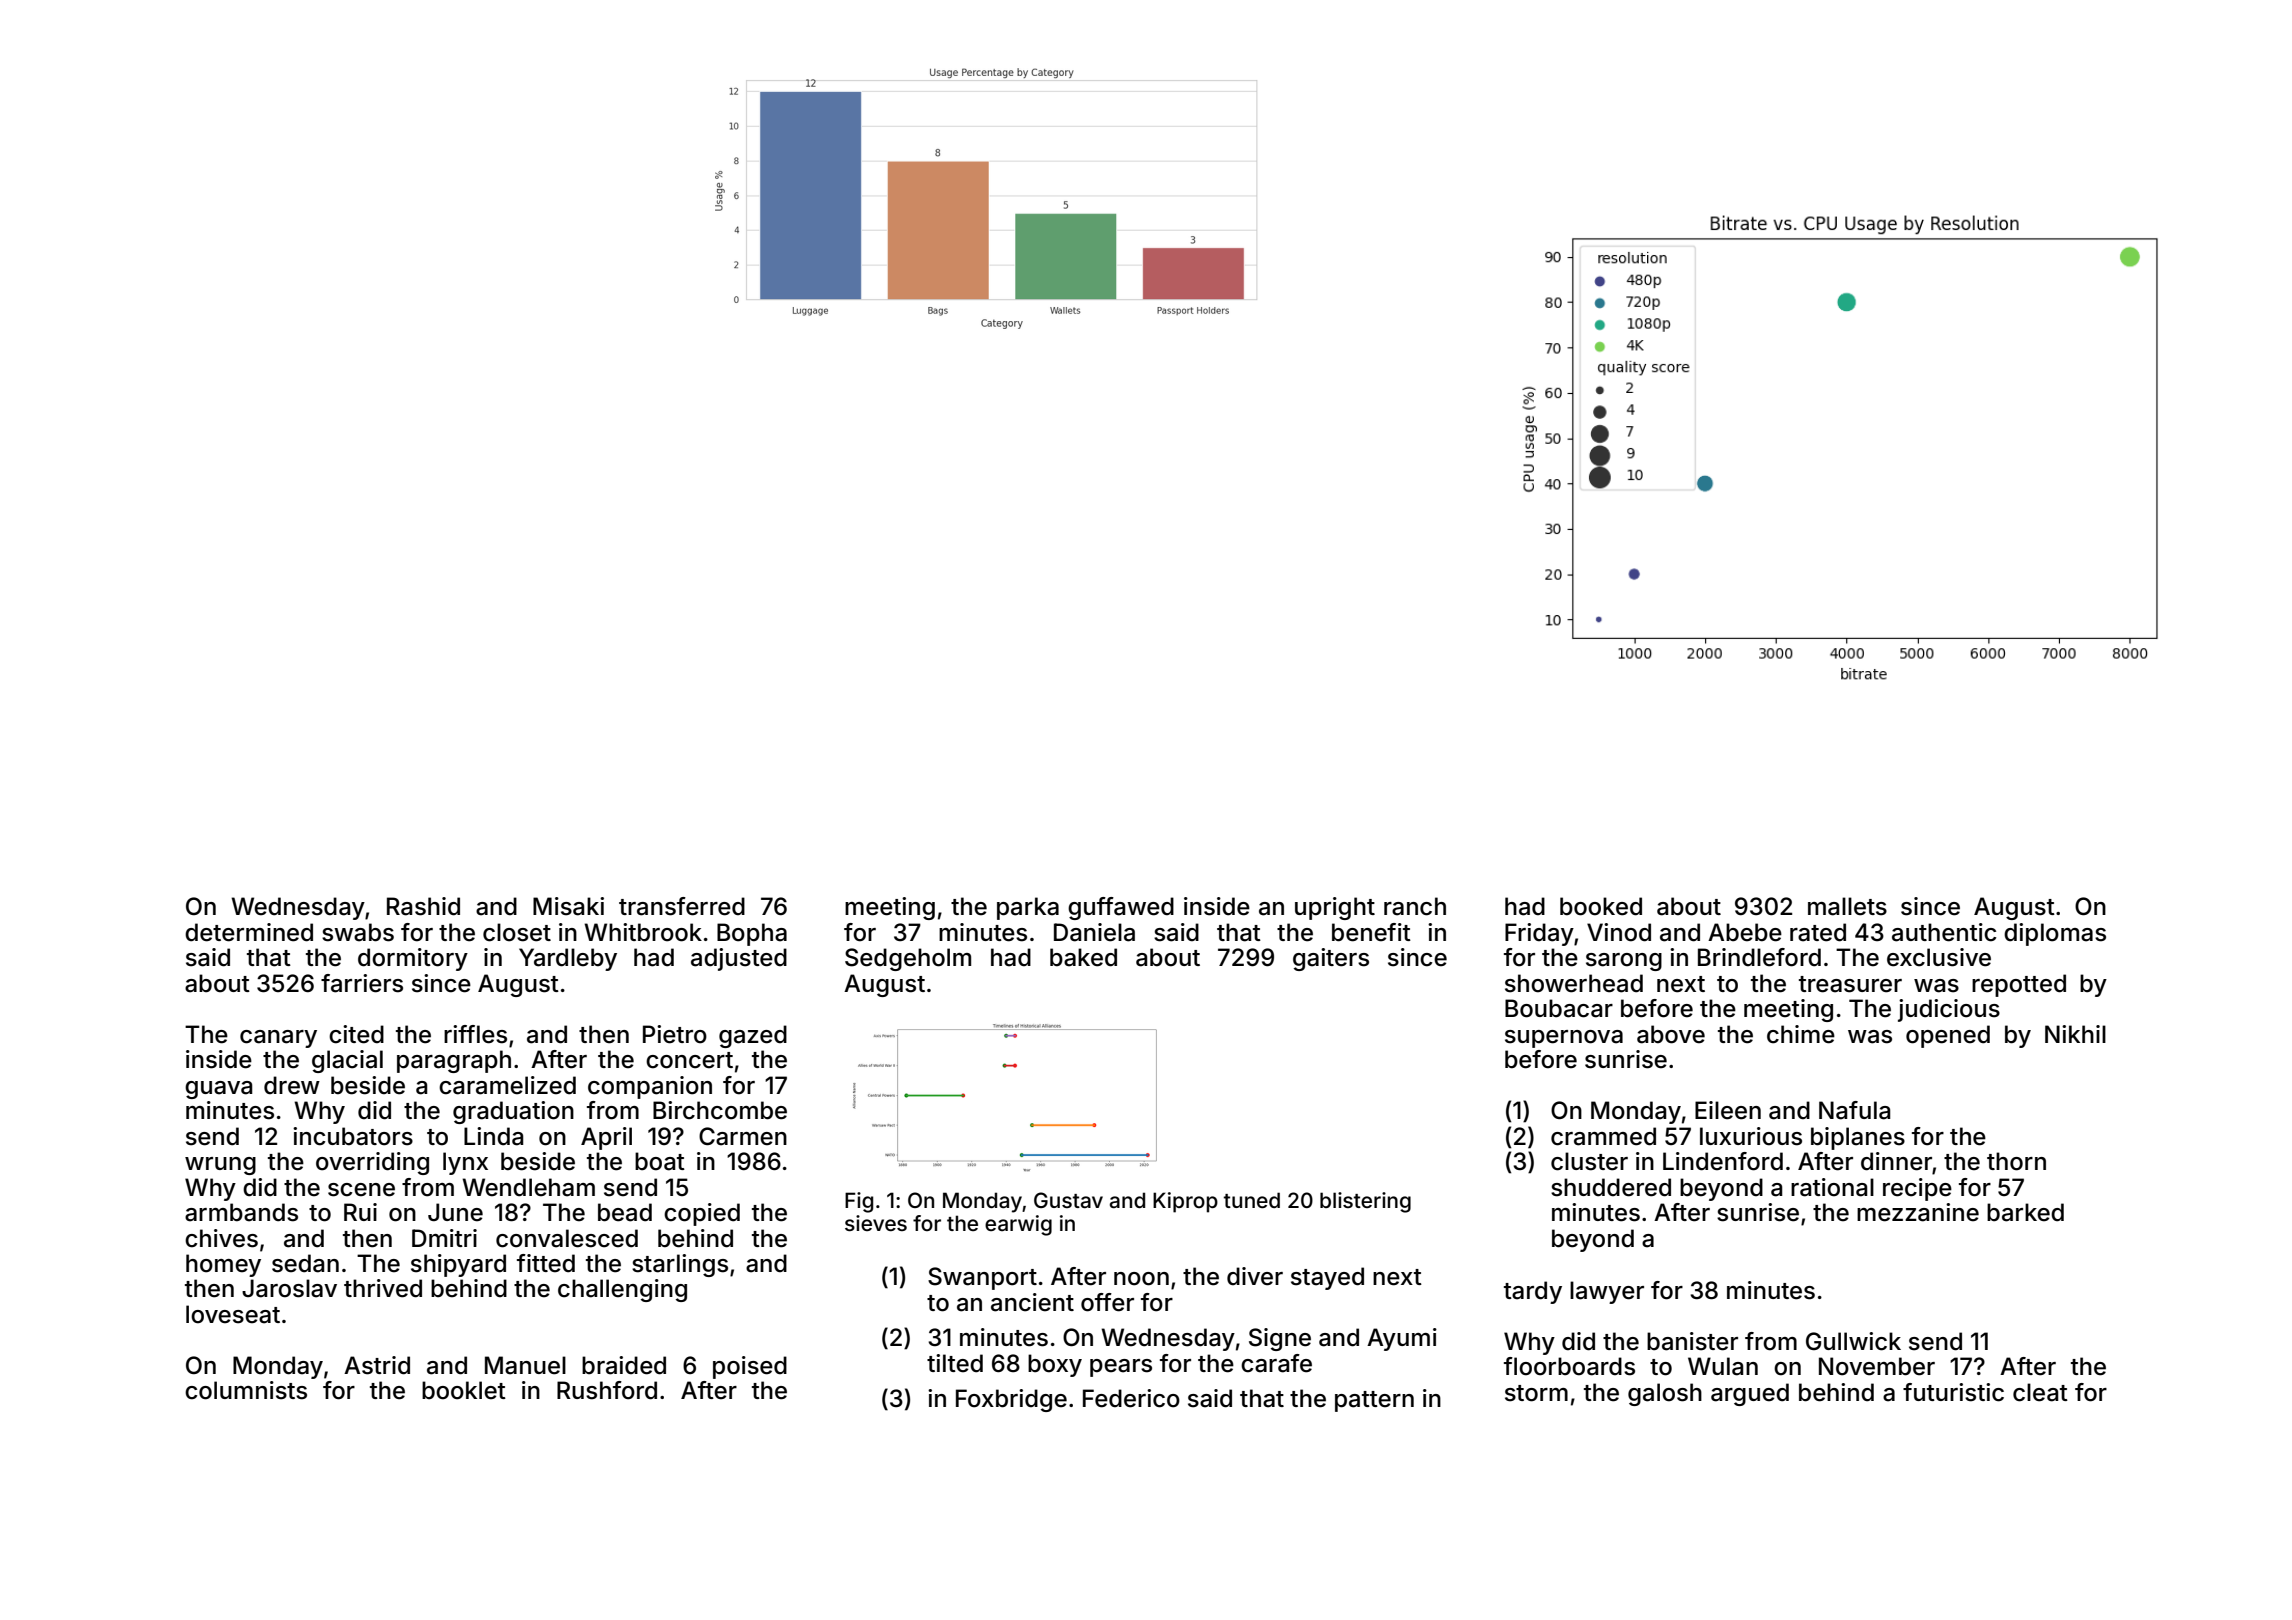 Image resolution: width=2292 pixels, height=1620 pixels. I want to click on Bopha, so click(752, 934).
